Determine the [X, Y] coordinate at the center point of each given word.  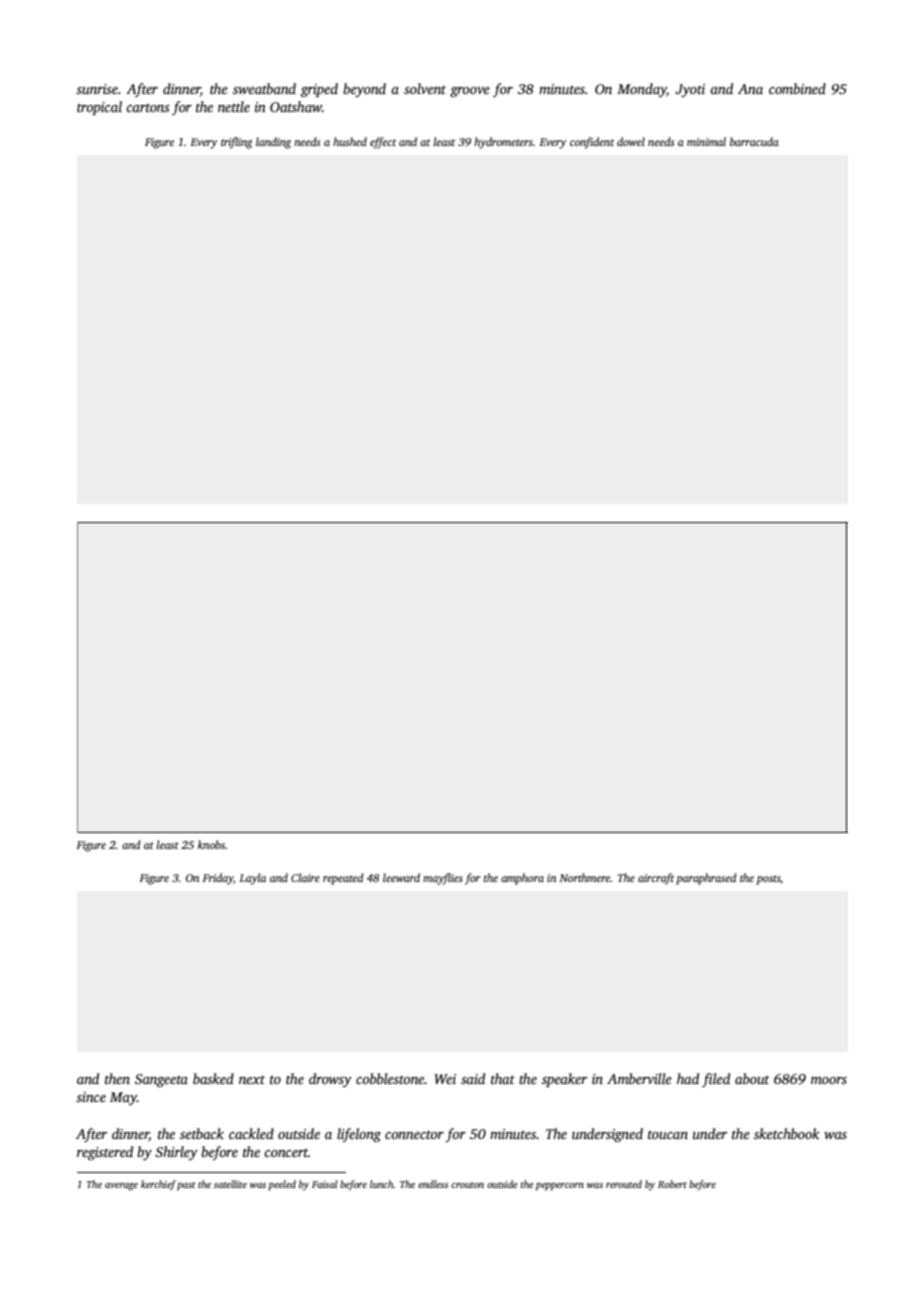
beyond [364, 90]
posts [768, 880]
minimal [706, 141]
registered [105, 1153]
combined [797, 88]
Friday [217, 879]
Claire [305, 877]
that [503, 1078]
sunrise [97, 89]
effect [383, 143]
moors [829, 1080]
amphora [522, 879]
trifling [237, 143]
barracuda [754, 141]
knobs [211, 844]
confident [592, 143]
